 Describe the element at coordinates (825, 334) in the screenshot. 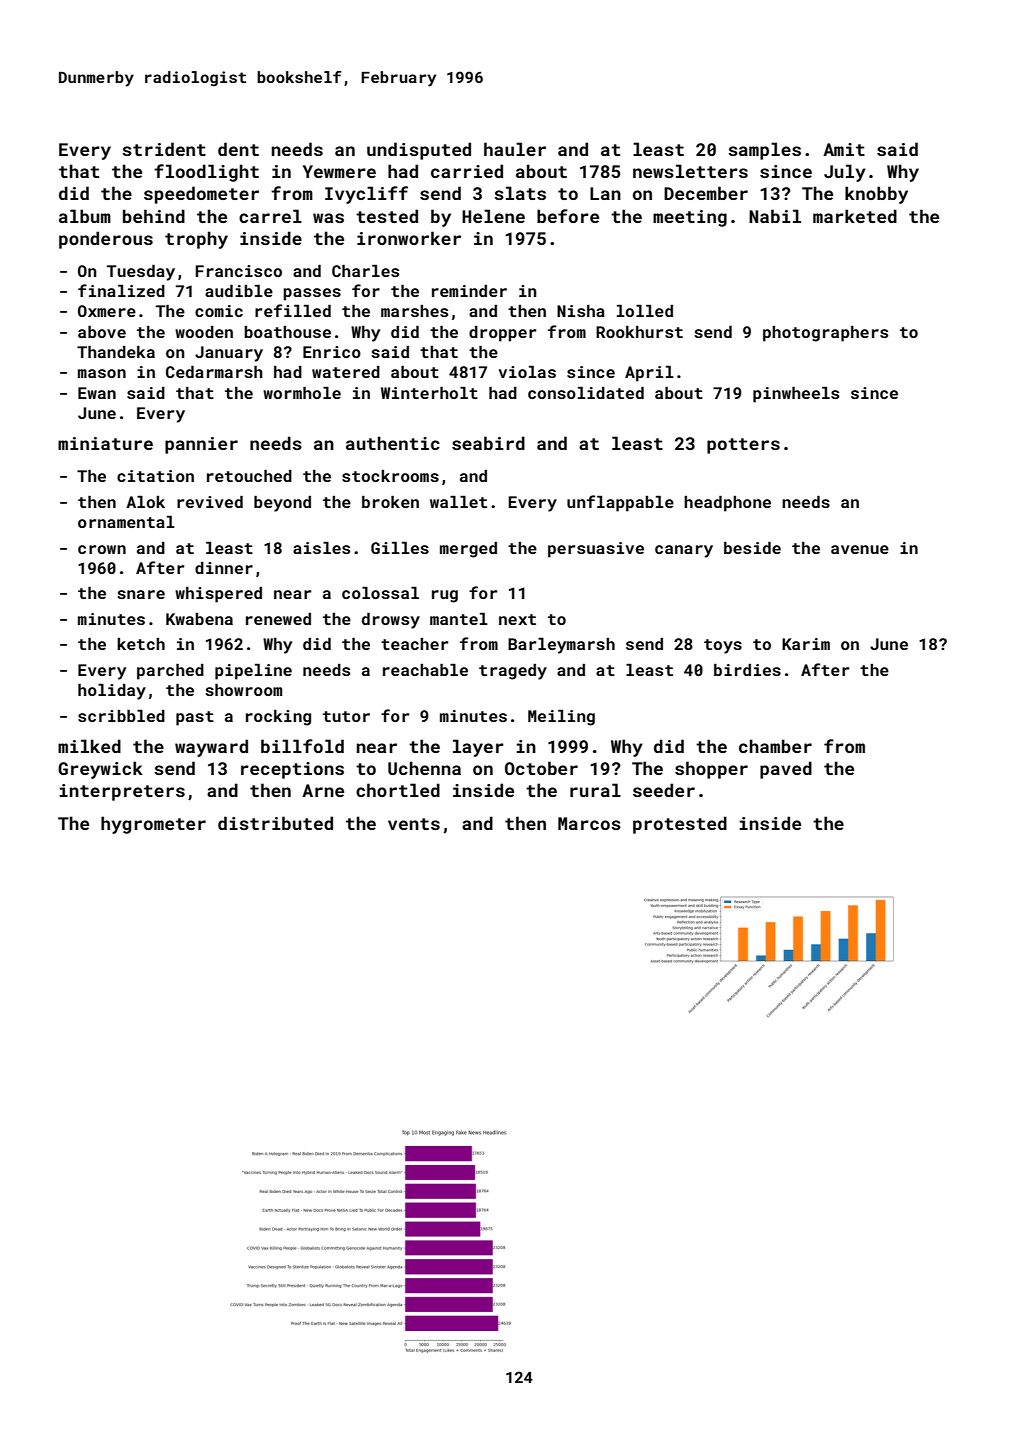

I see `photographers` at that location.
